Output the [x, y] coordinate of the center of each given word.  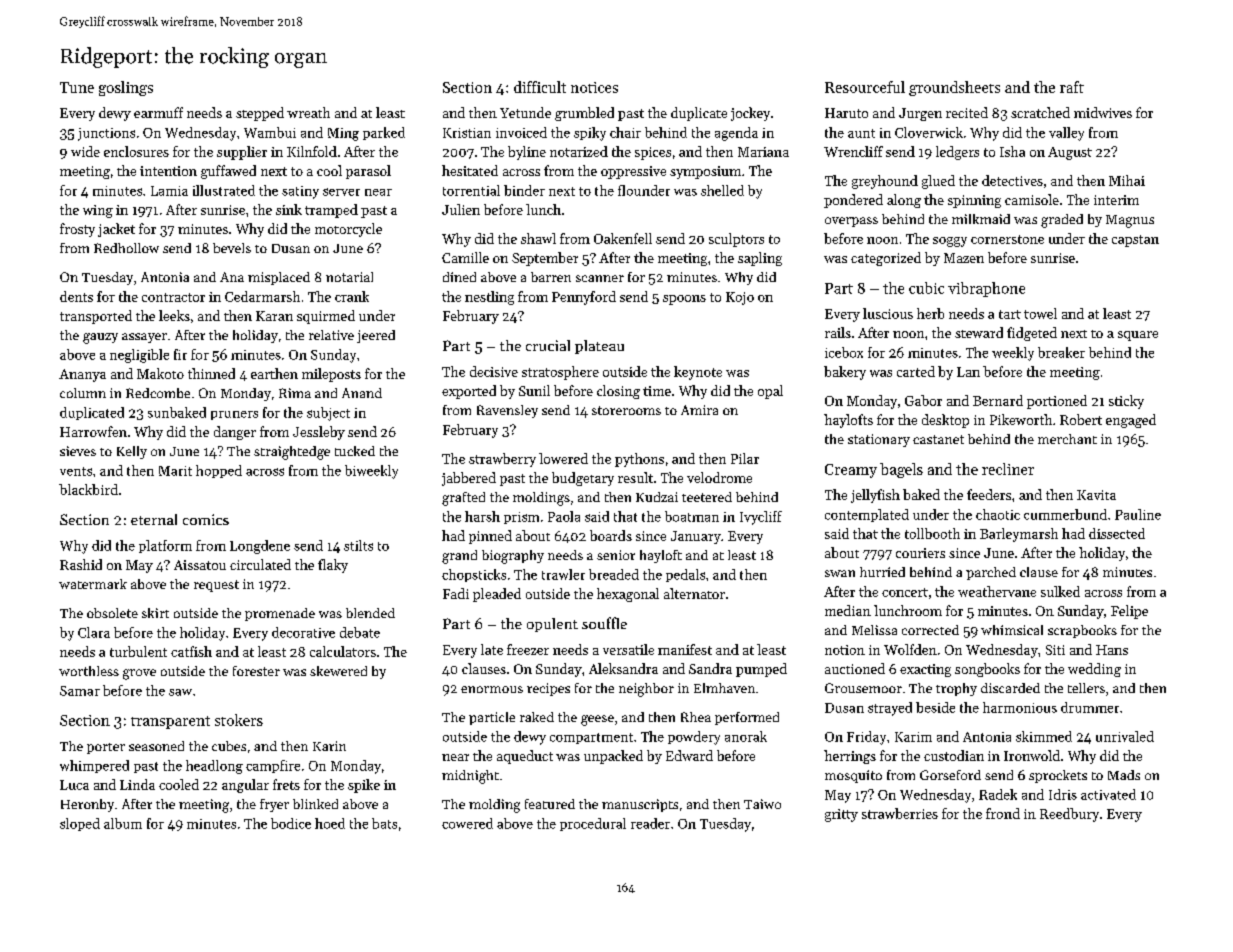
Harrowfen [93, 431]
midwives [1103, 112]
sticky [1126, 402]
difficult [540, 87]
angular [245, 786]
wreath [308, 112]
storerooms [626, 410]
